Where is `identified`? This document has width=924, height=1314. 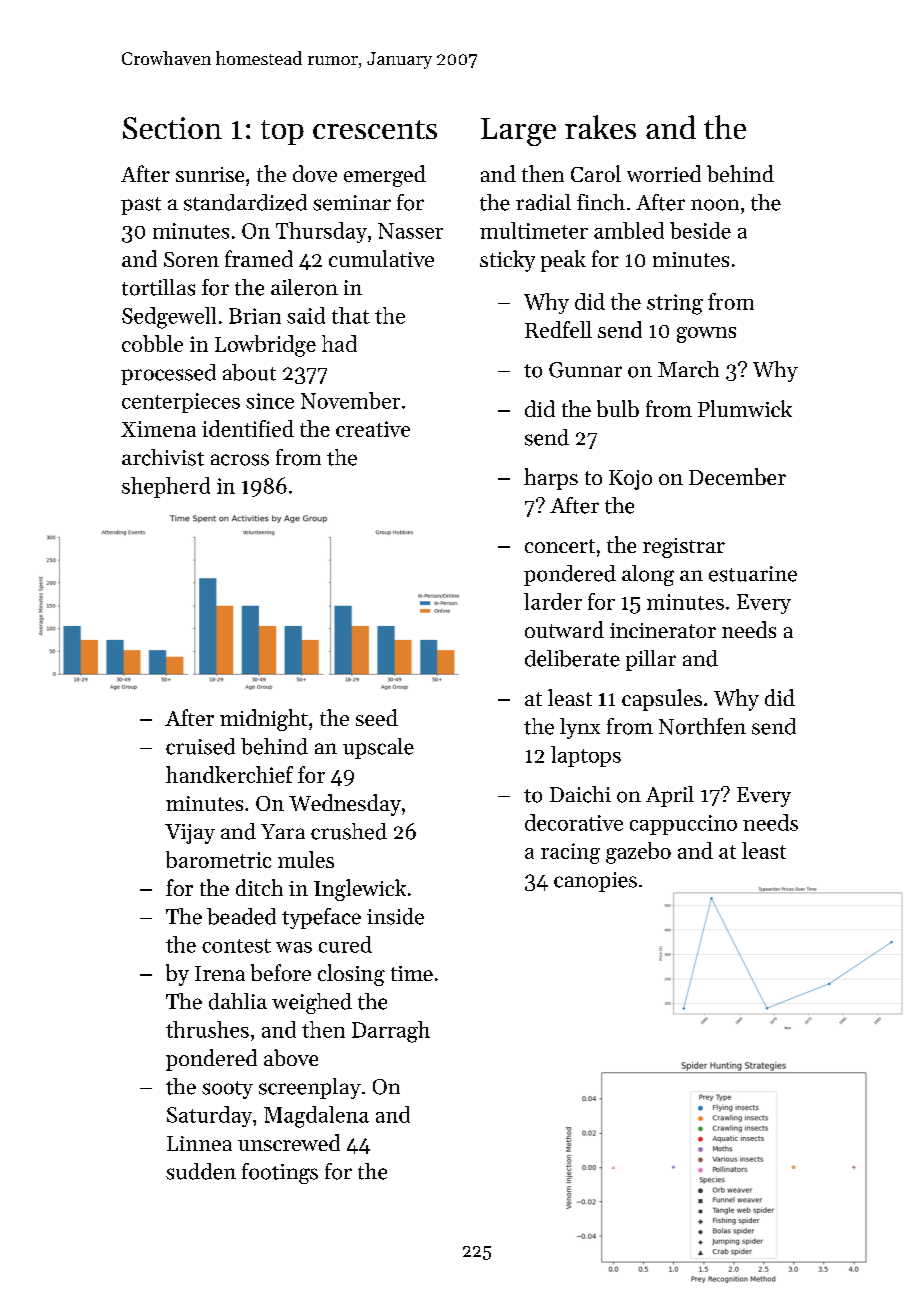 identified is located at coordinates (248, 428).
